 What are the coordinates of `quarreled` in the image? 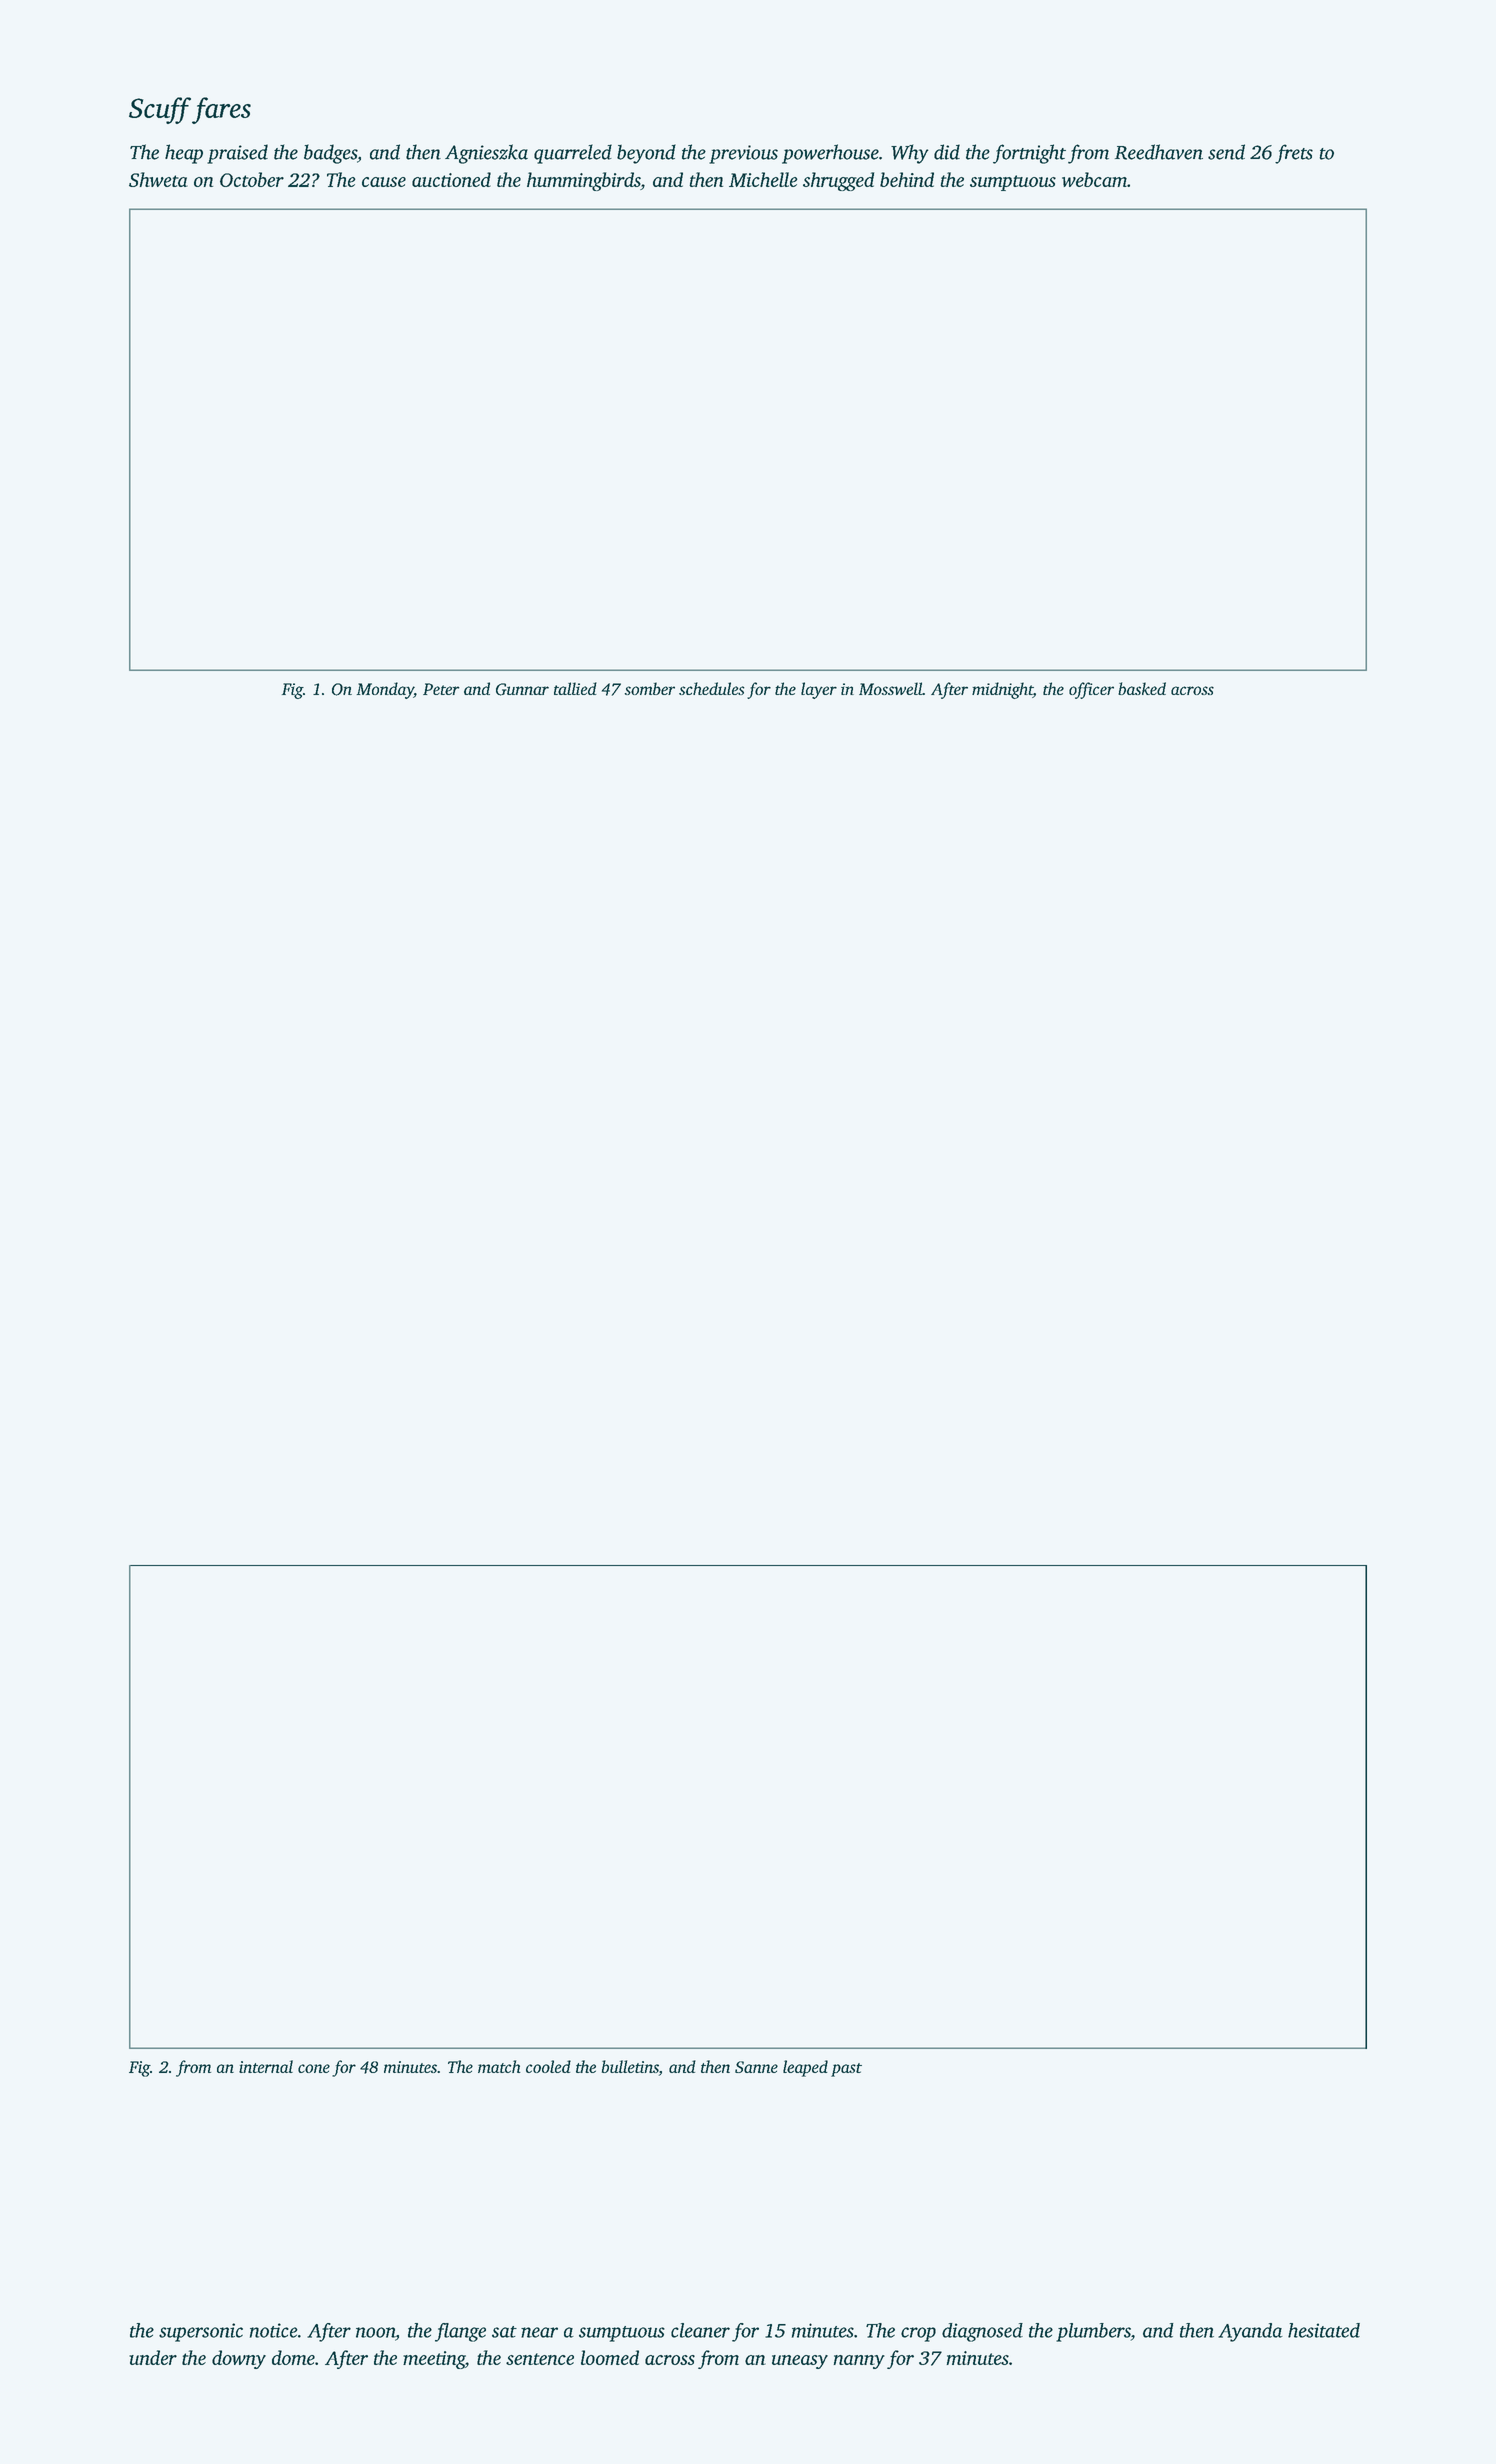 It's located at (573, 154).
